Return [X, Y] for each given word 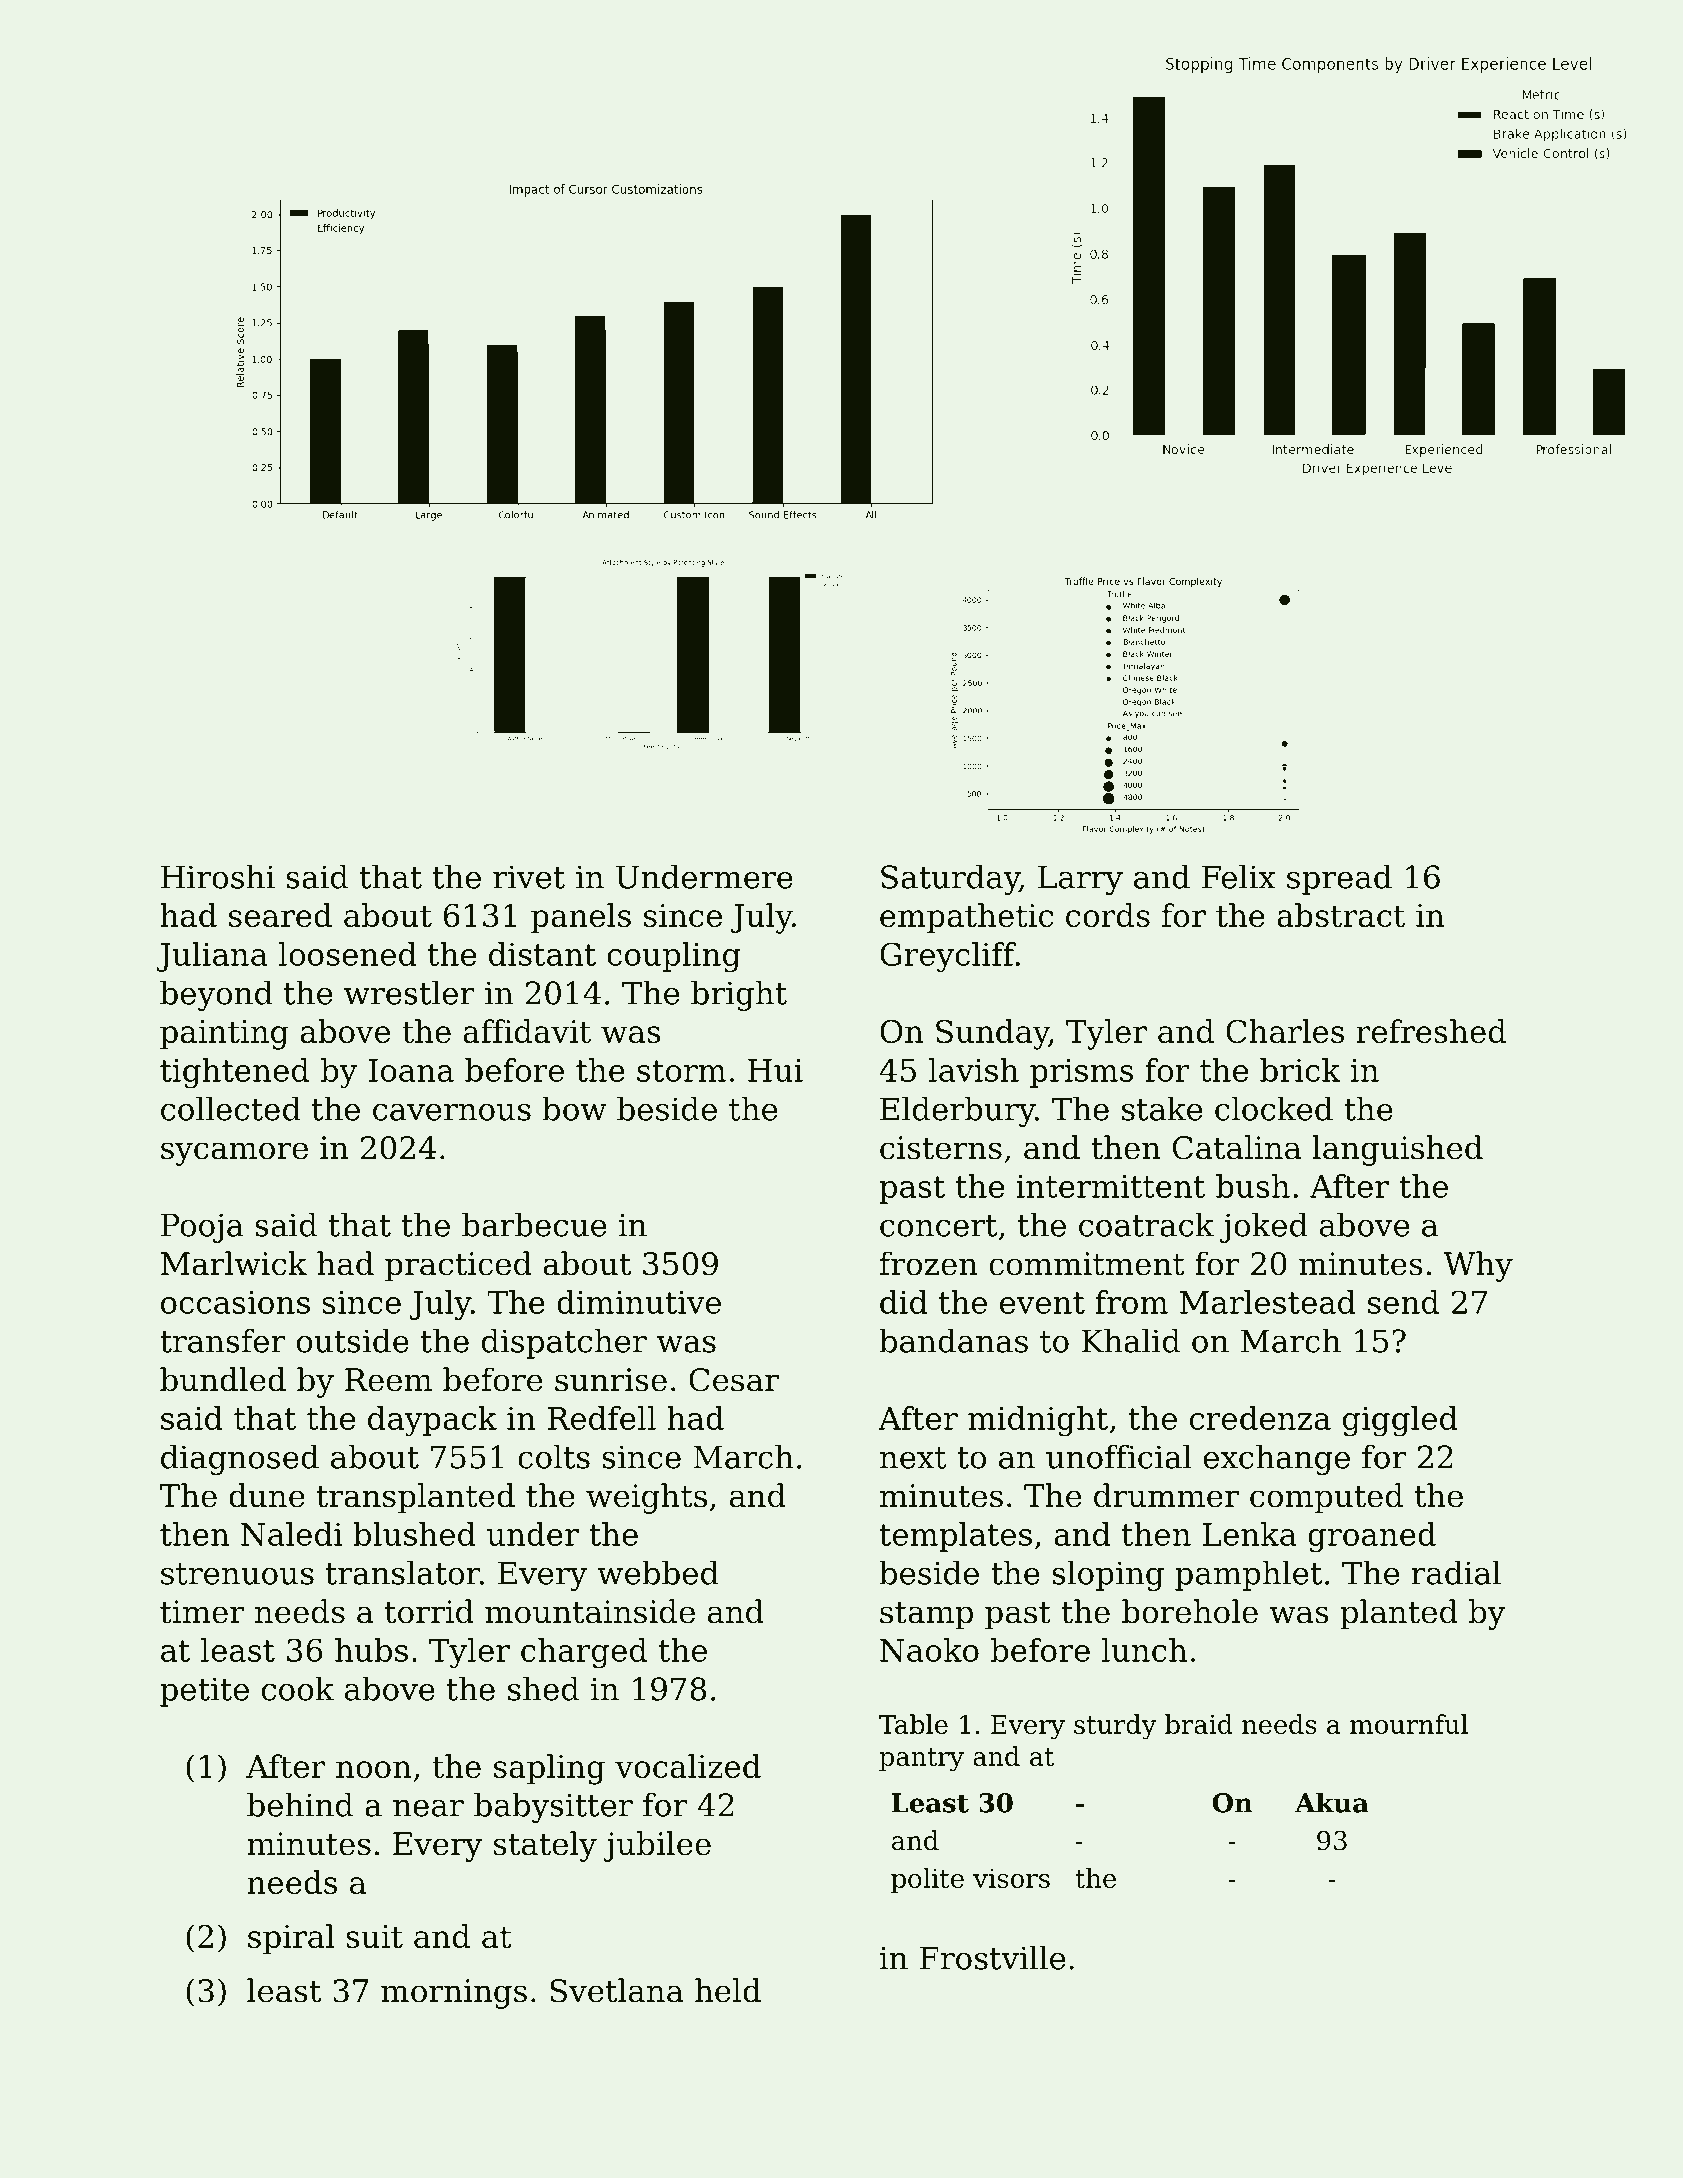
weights [646, 1498]
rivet [529, 877]
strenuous [237, 1574]
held [728, 1990]
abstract [1341, 915]
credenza [1260, 1418]
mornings [454, 1994]
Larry [1080, 880]
